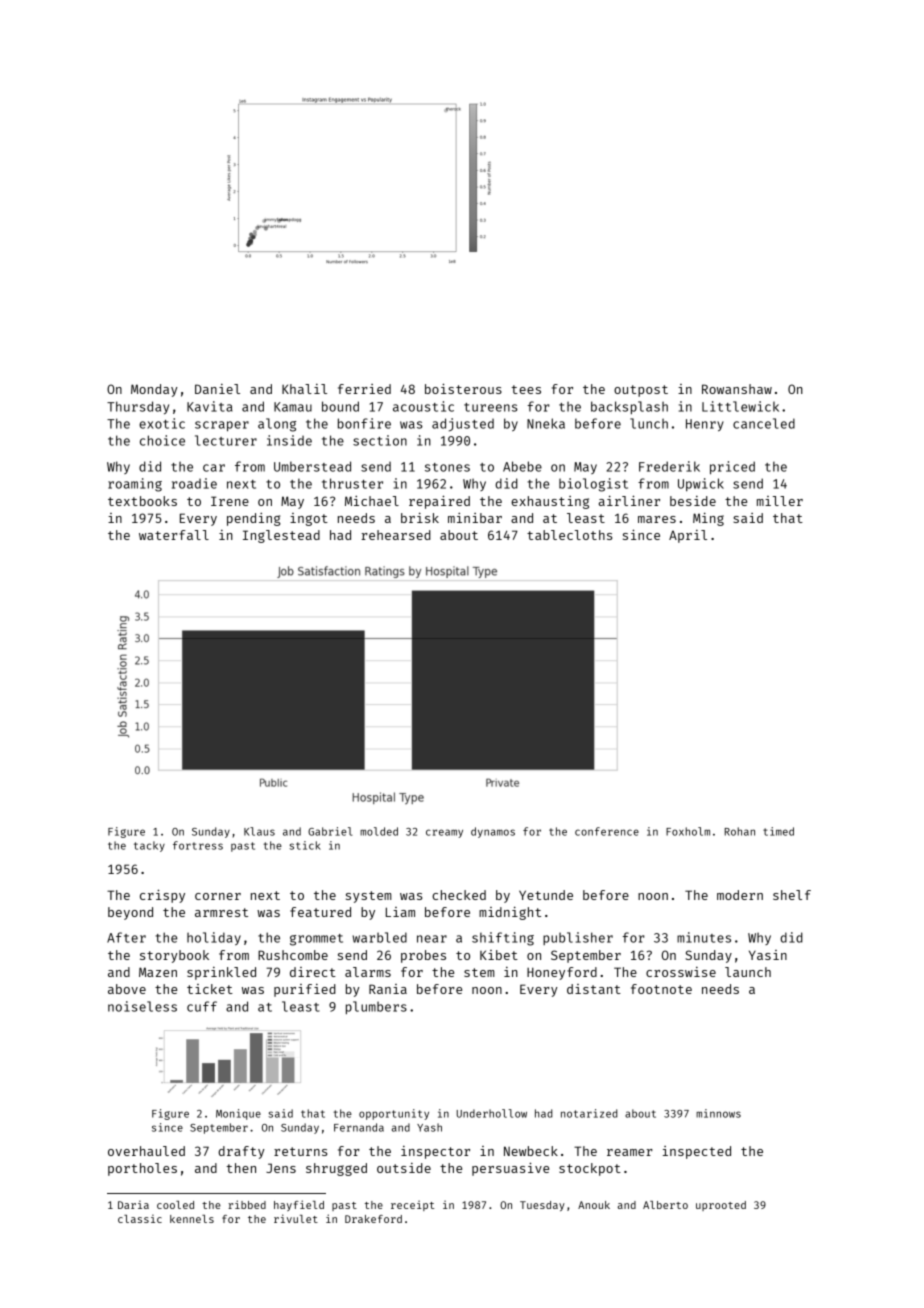  I want to click on tacky, so click(149, 846).
